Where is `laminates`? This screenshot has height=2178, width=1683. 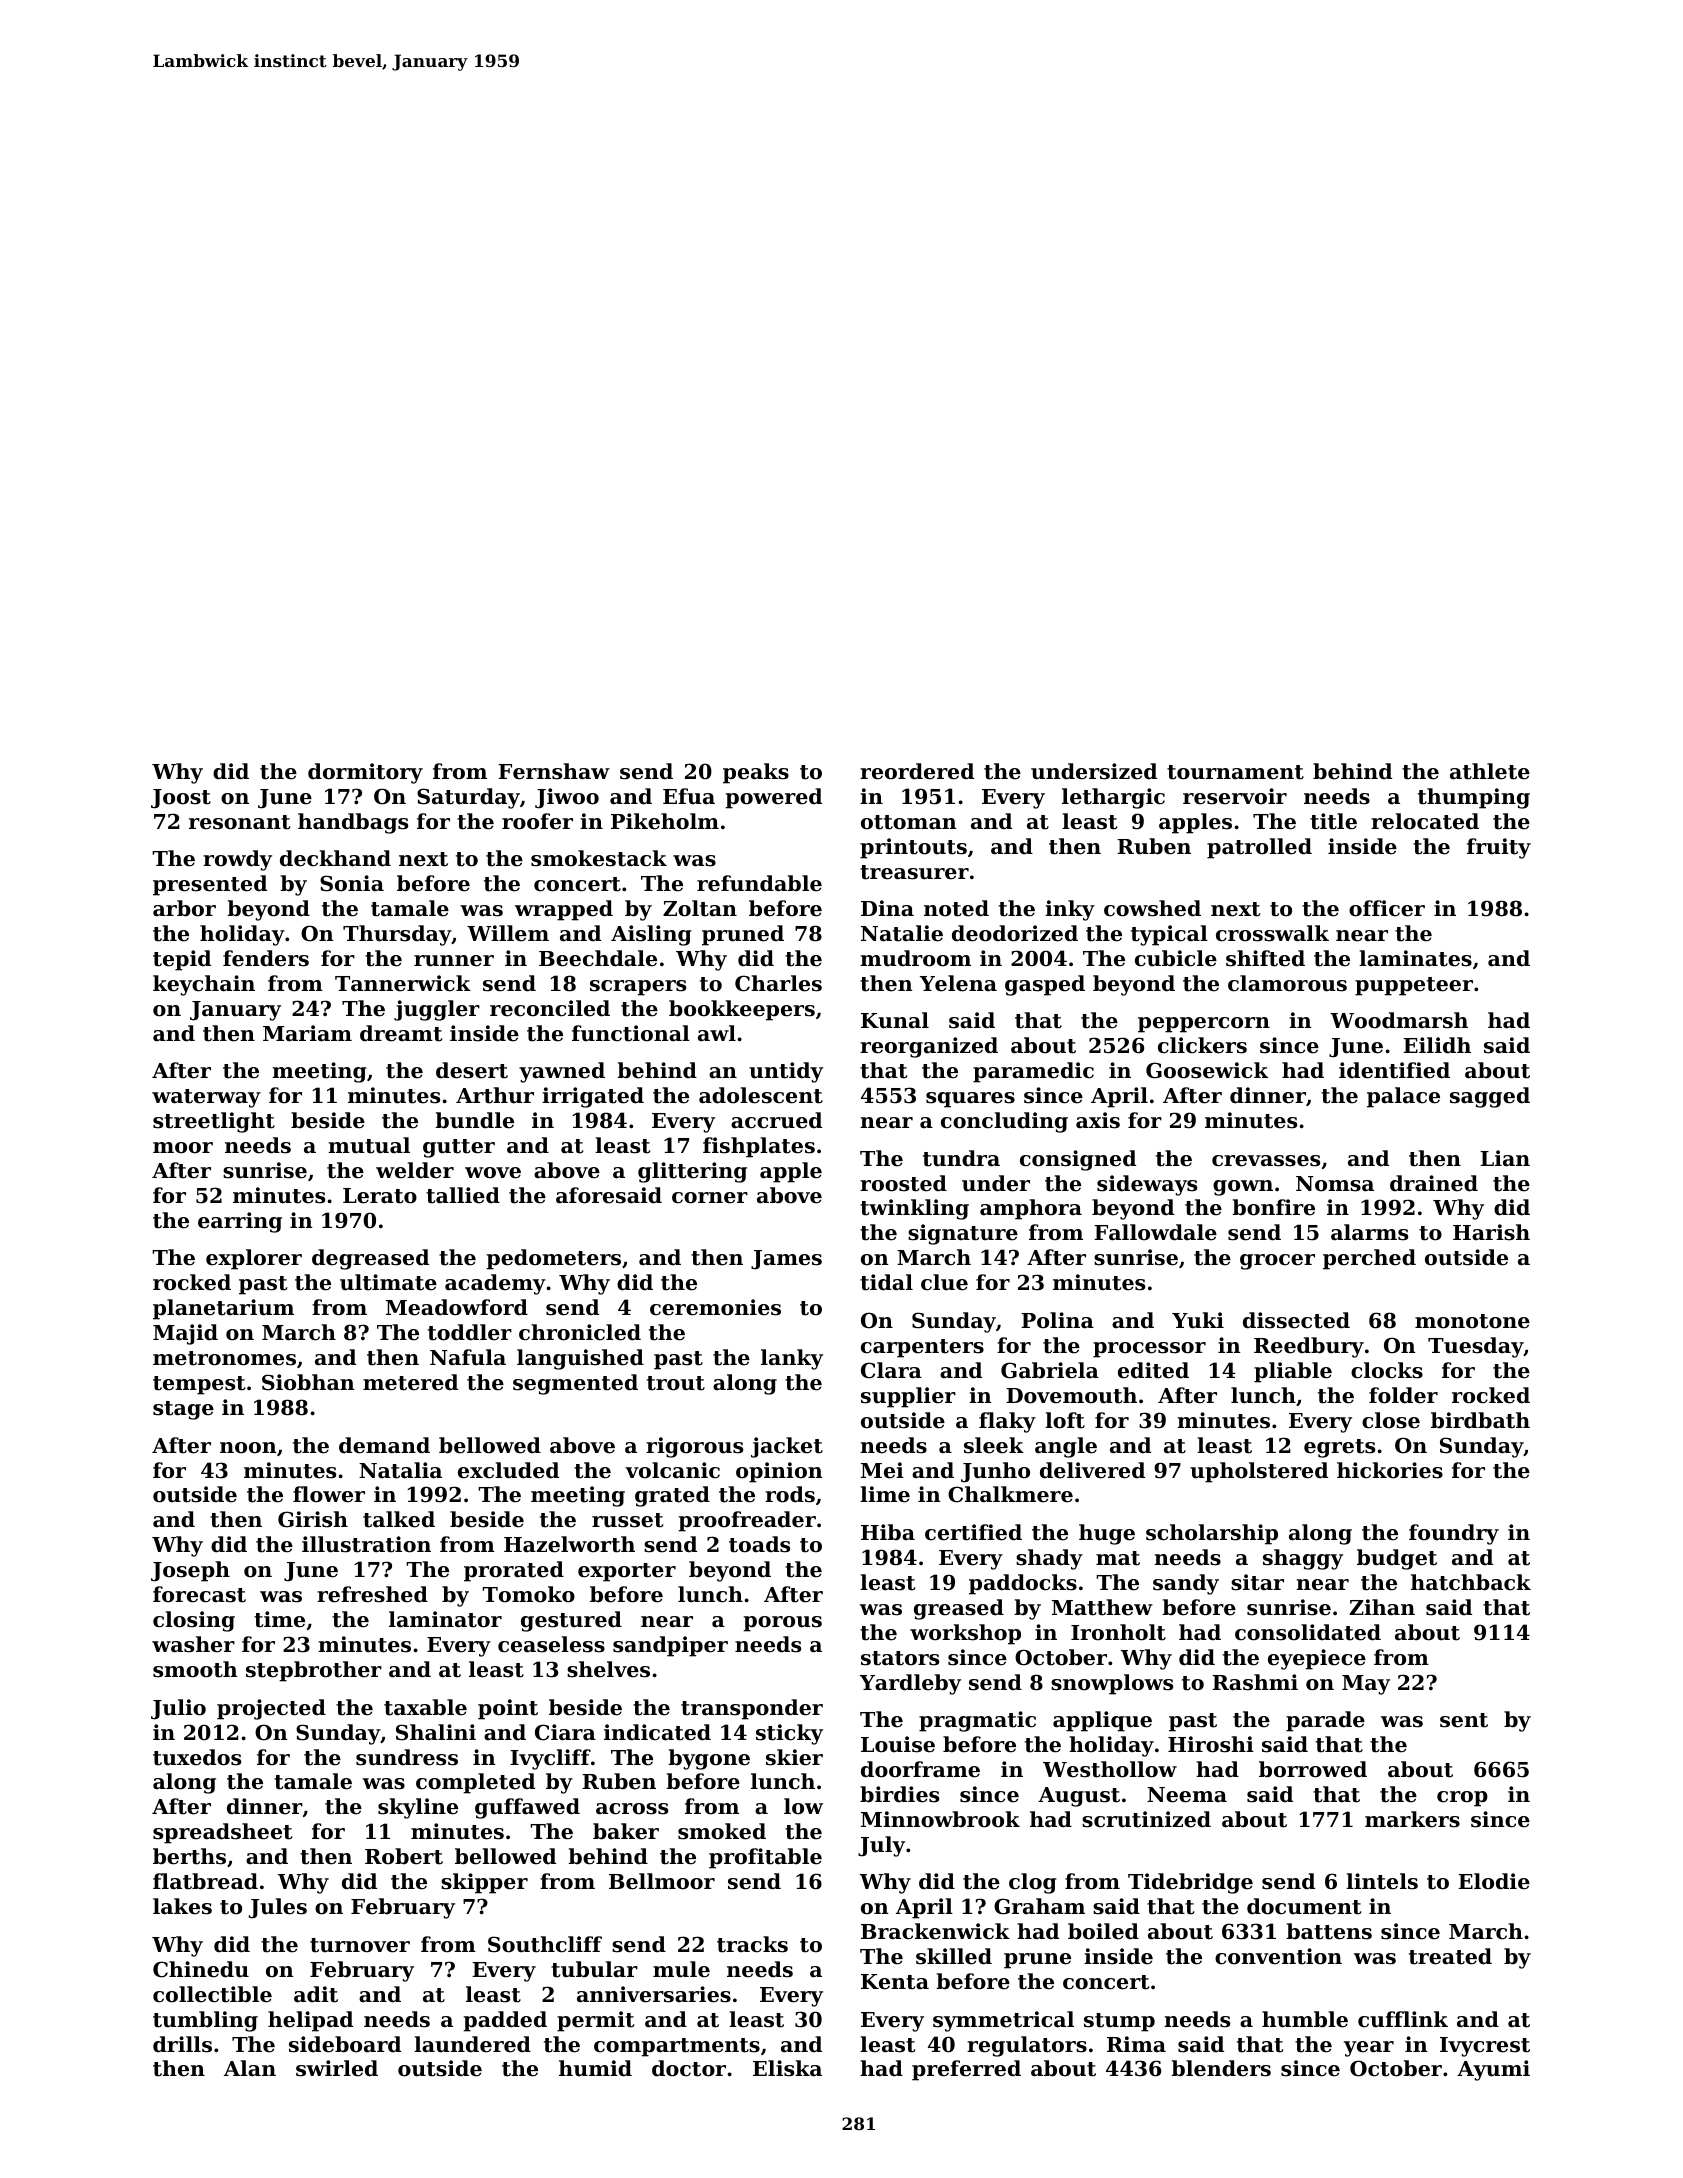 laminates is located at coordinates (1415, 958).
